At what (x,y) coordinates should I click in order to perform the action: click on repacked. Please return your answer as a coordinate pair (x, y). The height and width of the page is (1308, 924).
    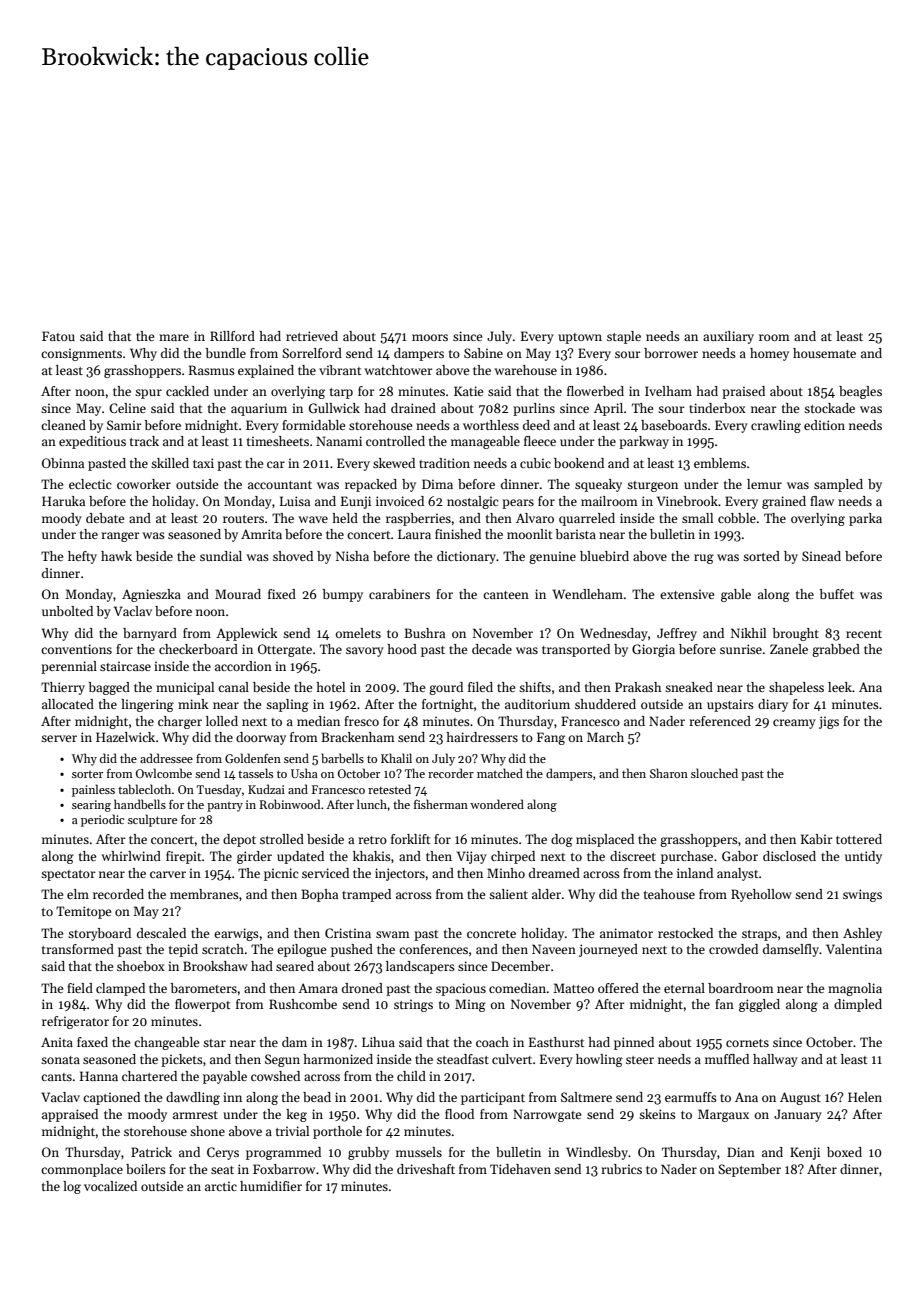
    Looking at the image, I should click on (371, 485).
